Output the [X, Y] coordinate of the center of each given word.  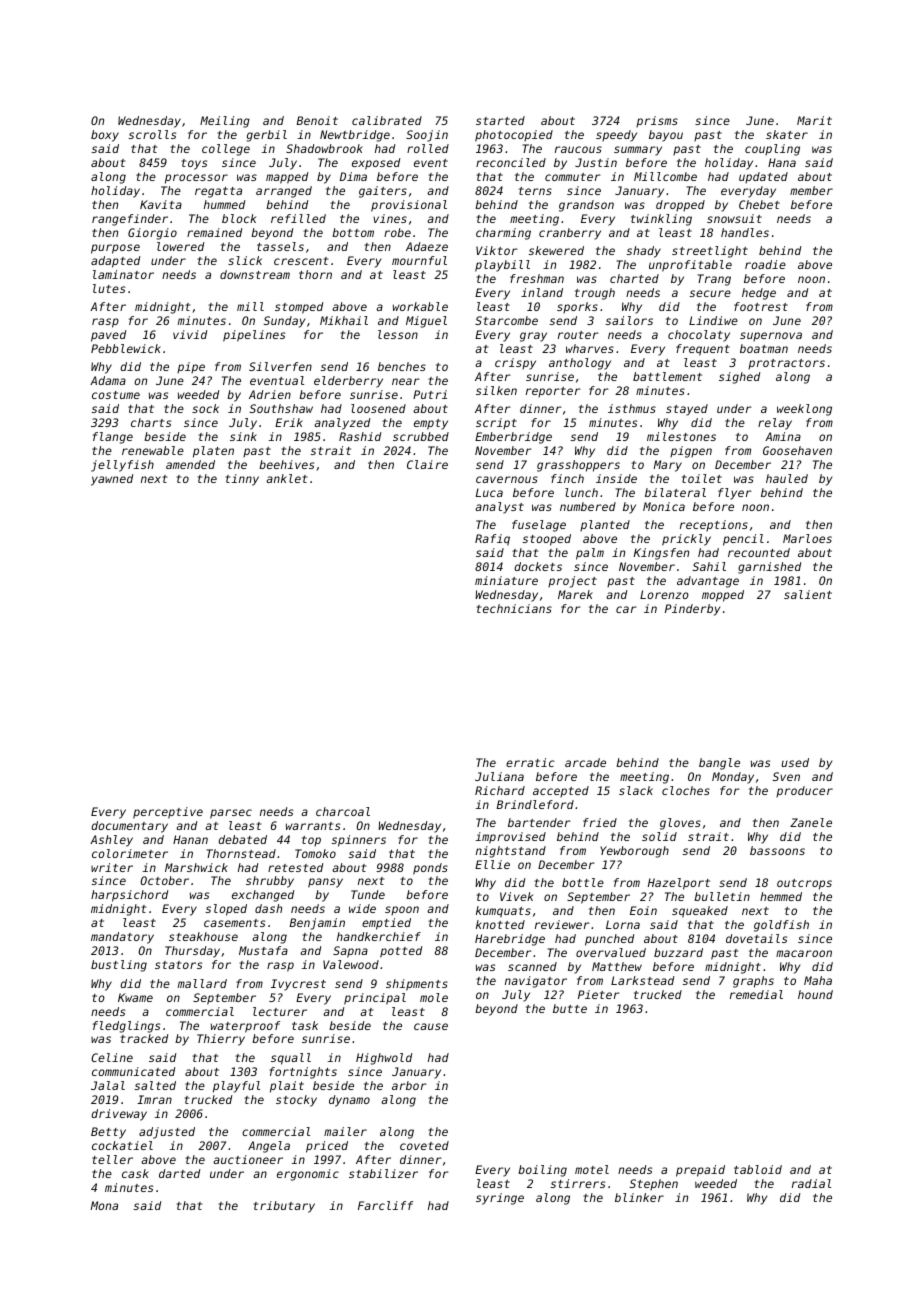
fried [600, 822]
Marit [814, 120]
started [500, 120]
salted [155, 1085]
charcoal [343, 811]
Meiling [225, 122]
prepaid [700, 1171]
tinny [242, 480]
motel [592, 1169]
